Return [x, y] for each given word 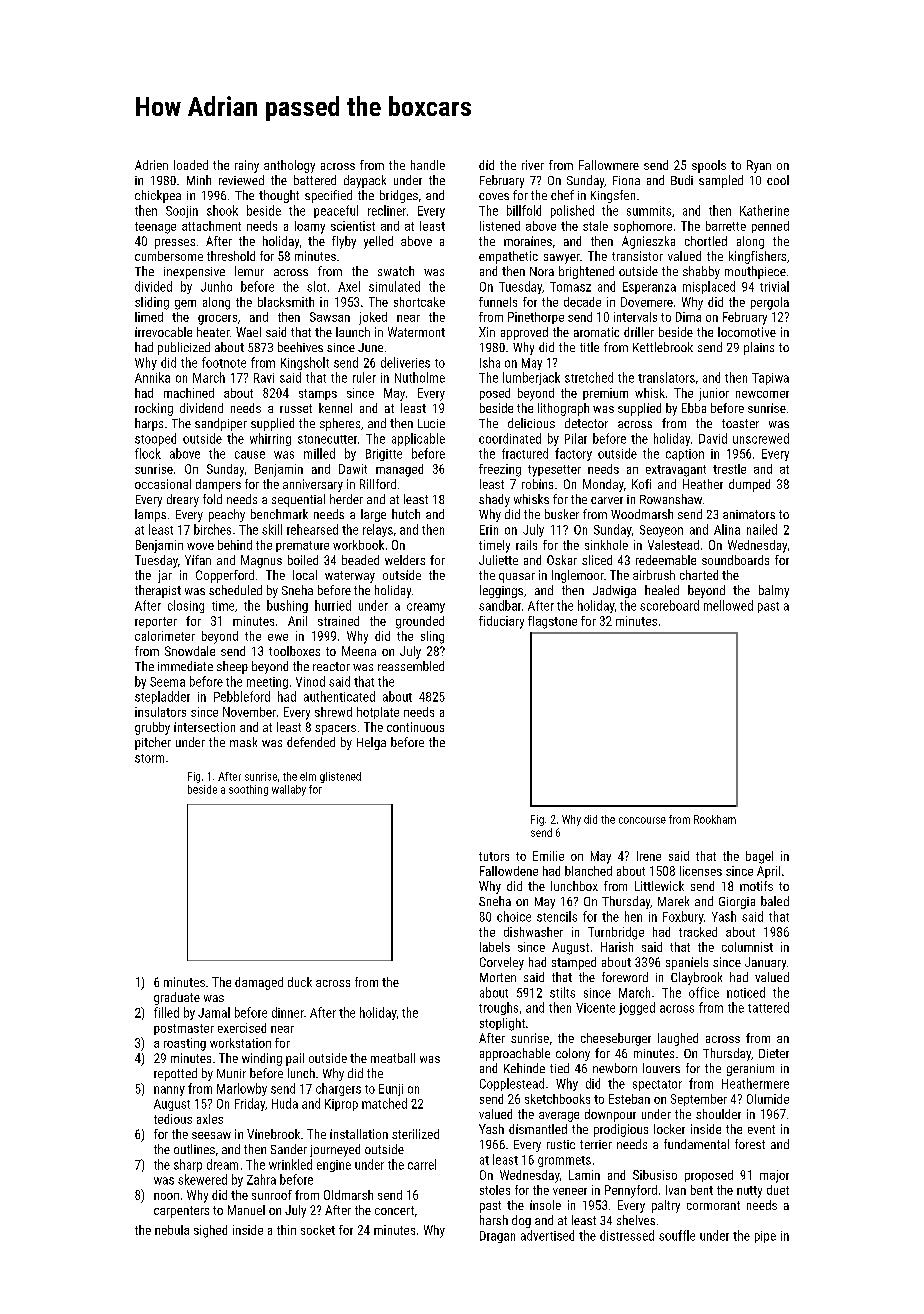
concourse [642, 820]
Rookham [715, 819]
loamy [310, 227]
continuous [415, 727]
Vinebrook [273, 1134]
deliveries [405, 362]
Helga [371, 743]
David [713, 438]
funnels [498, 302]
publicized [184, 348]
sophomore [643, 227]
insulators [160, 712]
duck [300, 982]
